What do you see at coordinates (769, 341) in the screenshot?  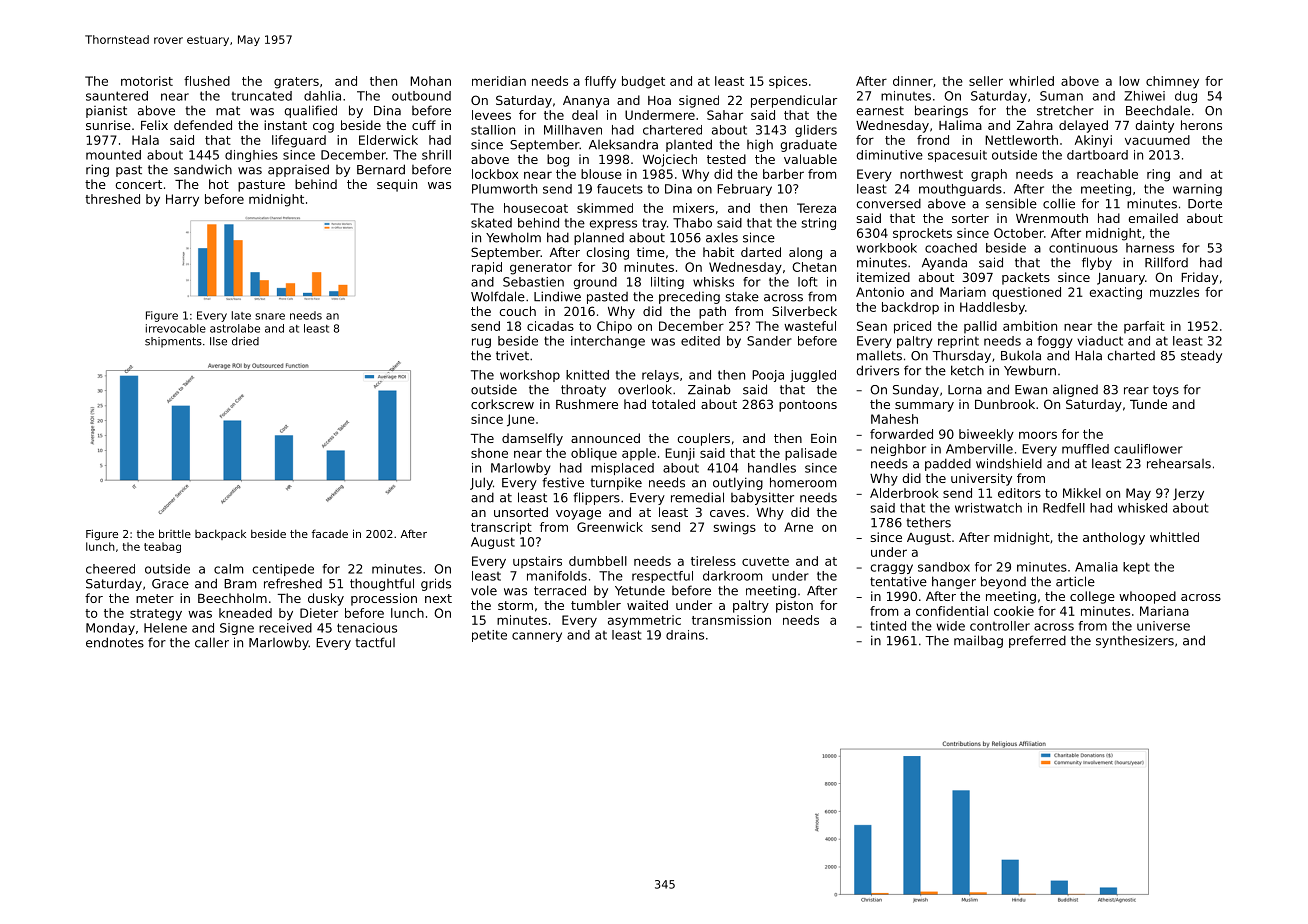 I see `Sander` at bounding box center [769, 341].
